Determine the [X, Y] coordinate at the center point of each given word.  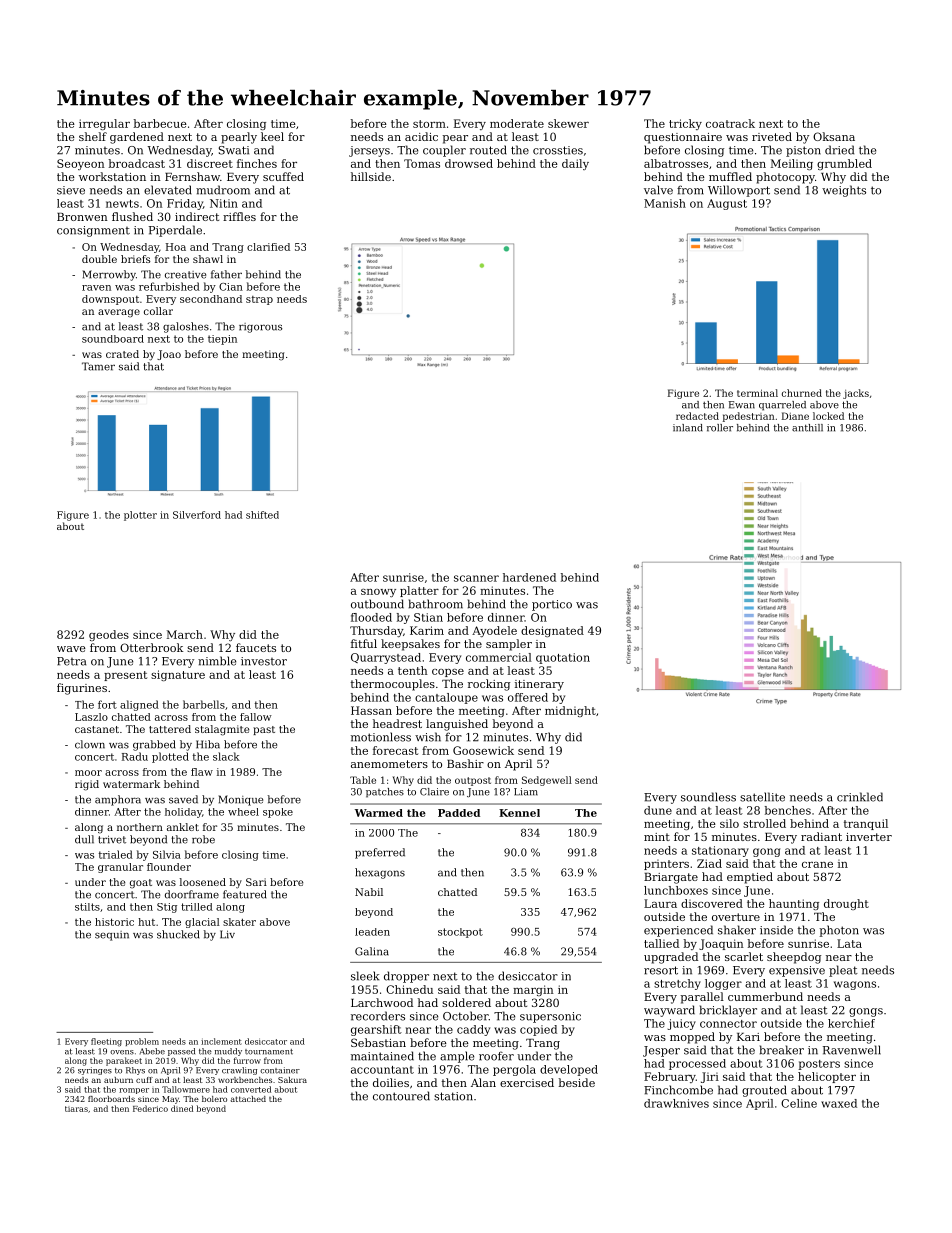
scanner [476, 578]
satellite [762, 797]
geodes [109, 635]
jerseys [369, 151]
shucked [178, 934]
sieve [71, 190]
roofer [496, 1056]
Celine [799, 1103]
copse [448, 673]
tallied [661, 943]
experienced [678, 931]
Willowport [739, 191]
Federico [150, 1108]
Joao [169, 355]
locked [828, 416]
